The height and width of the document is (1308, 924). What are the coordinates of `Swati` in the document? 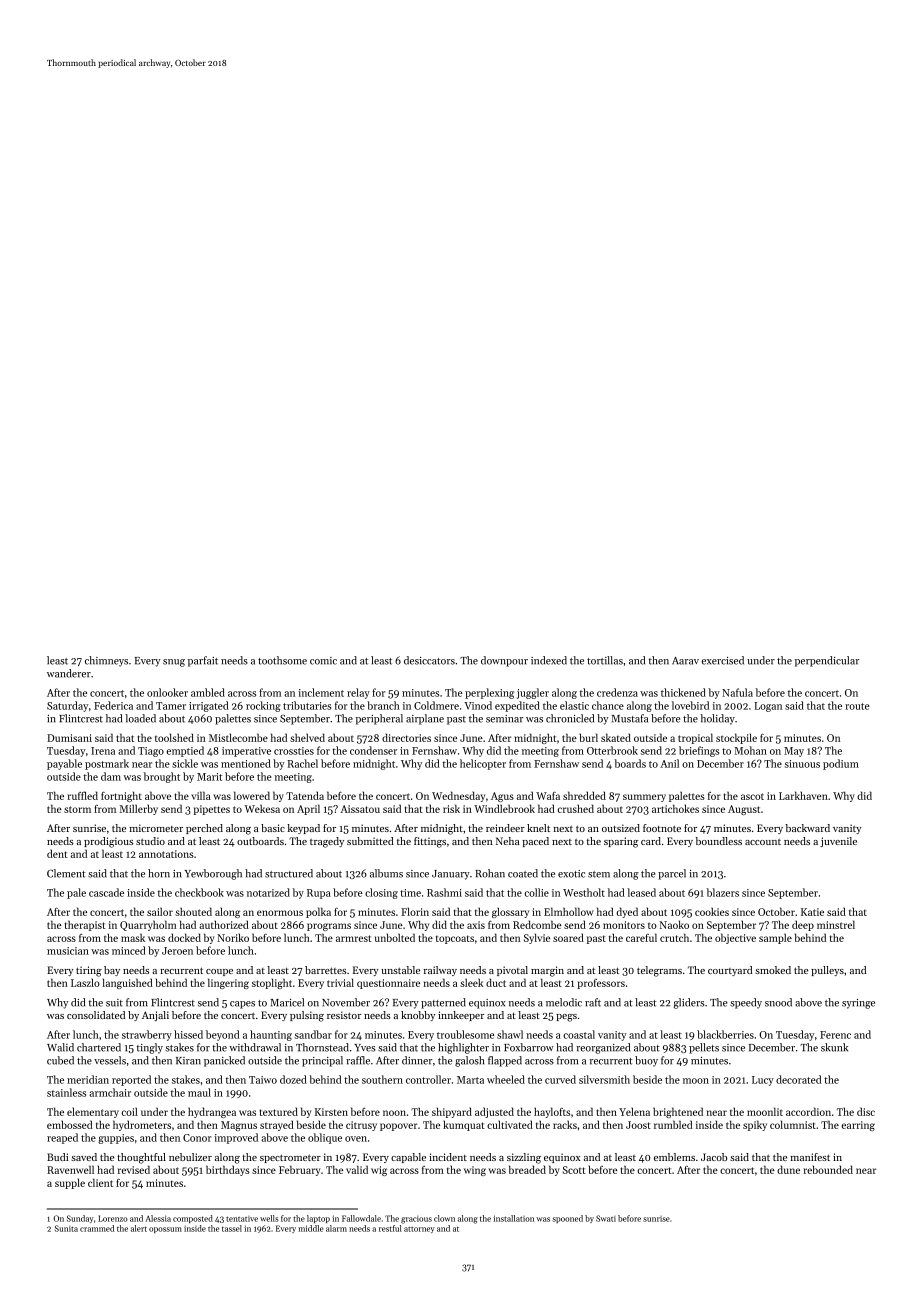 It's located at (606, 1218).
